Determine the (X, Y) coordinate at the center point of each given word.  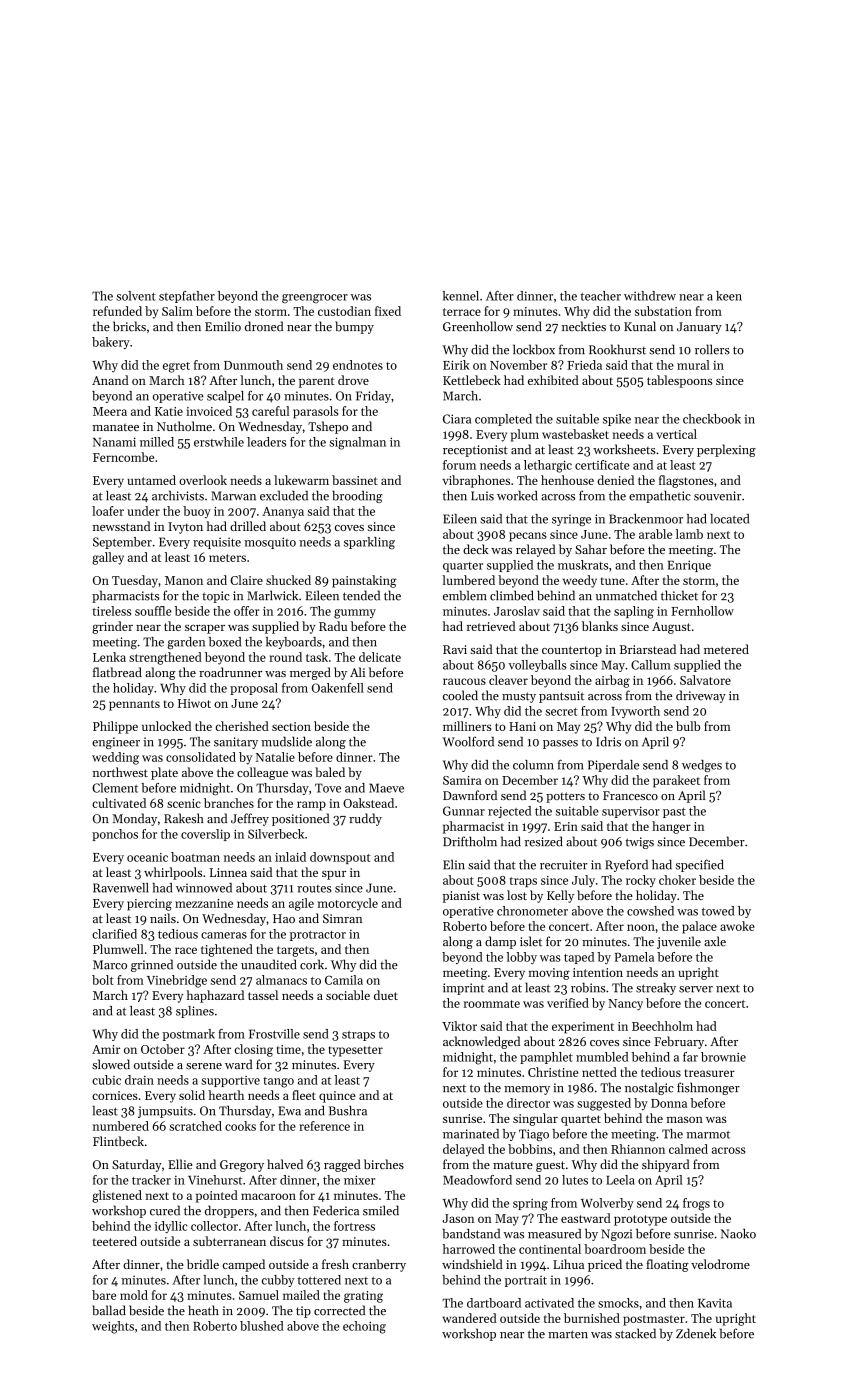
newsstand (121, 526)
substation (663, 311)
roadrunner (230, 672)
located (729, 519)
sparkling (369, 543)
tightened (227, 950)
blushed (262, 1326)
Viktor (459, 1026)
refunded (117, 311)
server (696, 989)
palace (699, 927)
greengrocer (315, 298)
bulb (688, 726)
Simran (342, 918)
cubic (106, 1080)
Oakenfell (338, 688)
